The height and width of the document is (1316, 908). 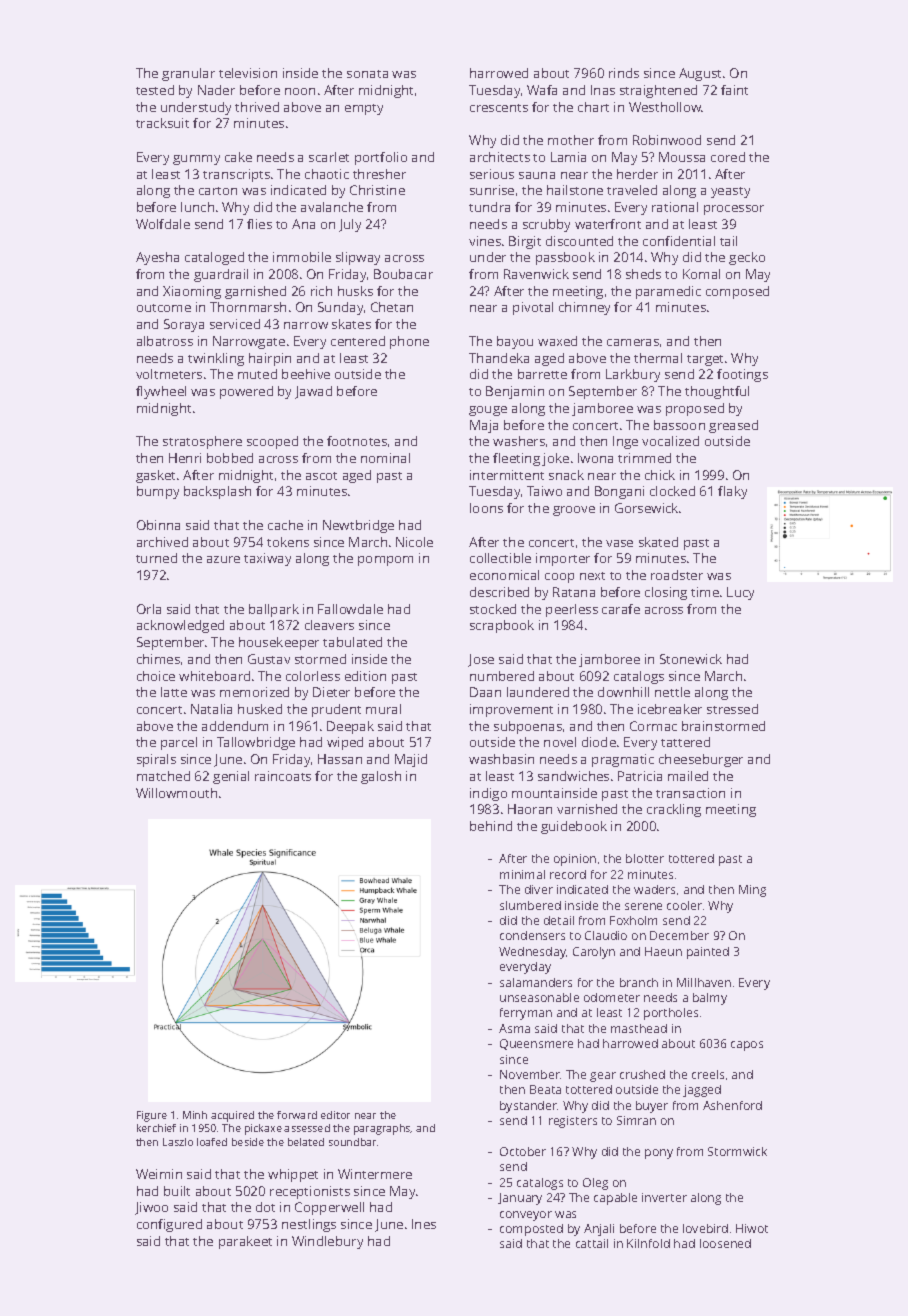 What do you see at coordinates (165, 341) in the document?
I see `albatross` at bounding box center [165, 341].
